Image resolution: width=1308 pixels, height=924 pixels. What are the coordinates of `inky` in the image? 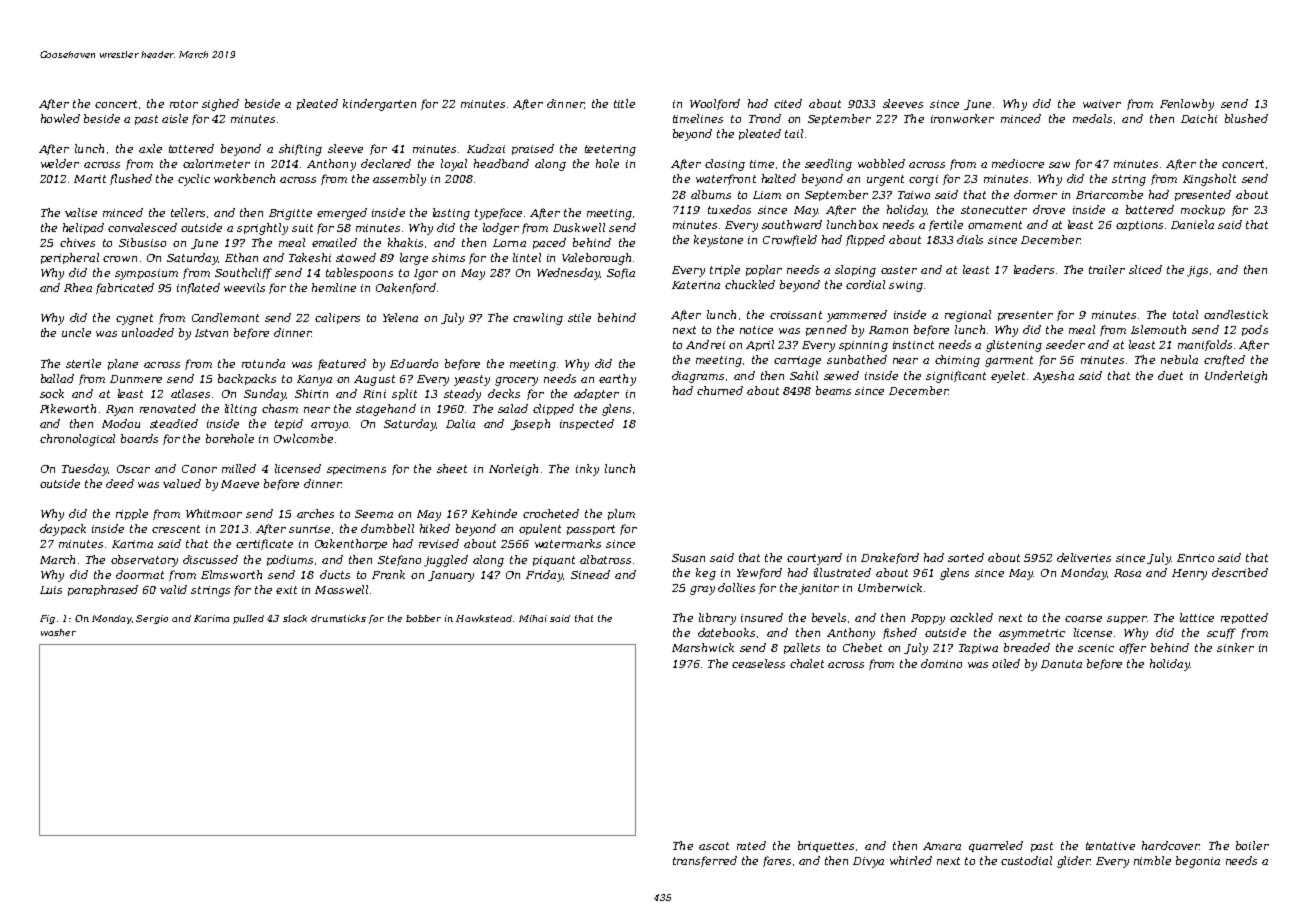 It's located at (587, 470).
